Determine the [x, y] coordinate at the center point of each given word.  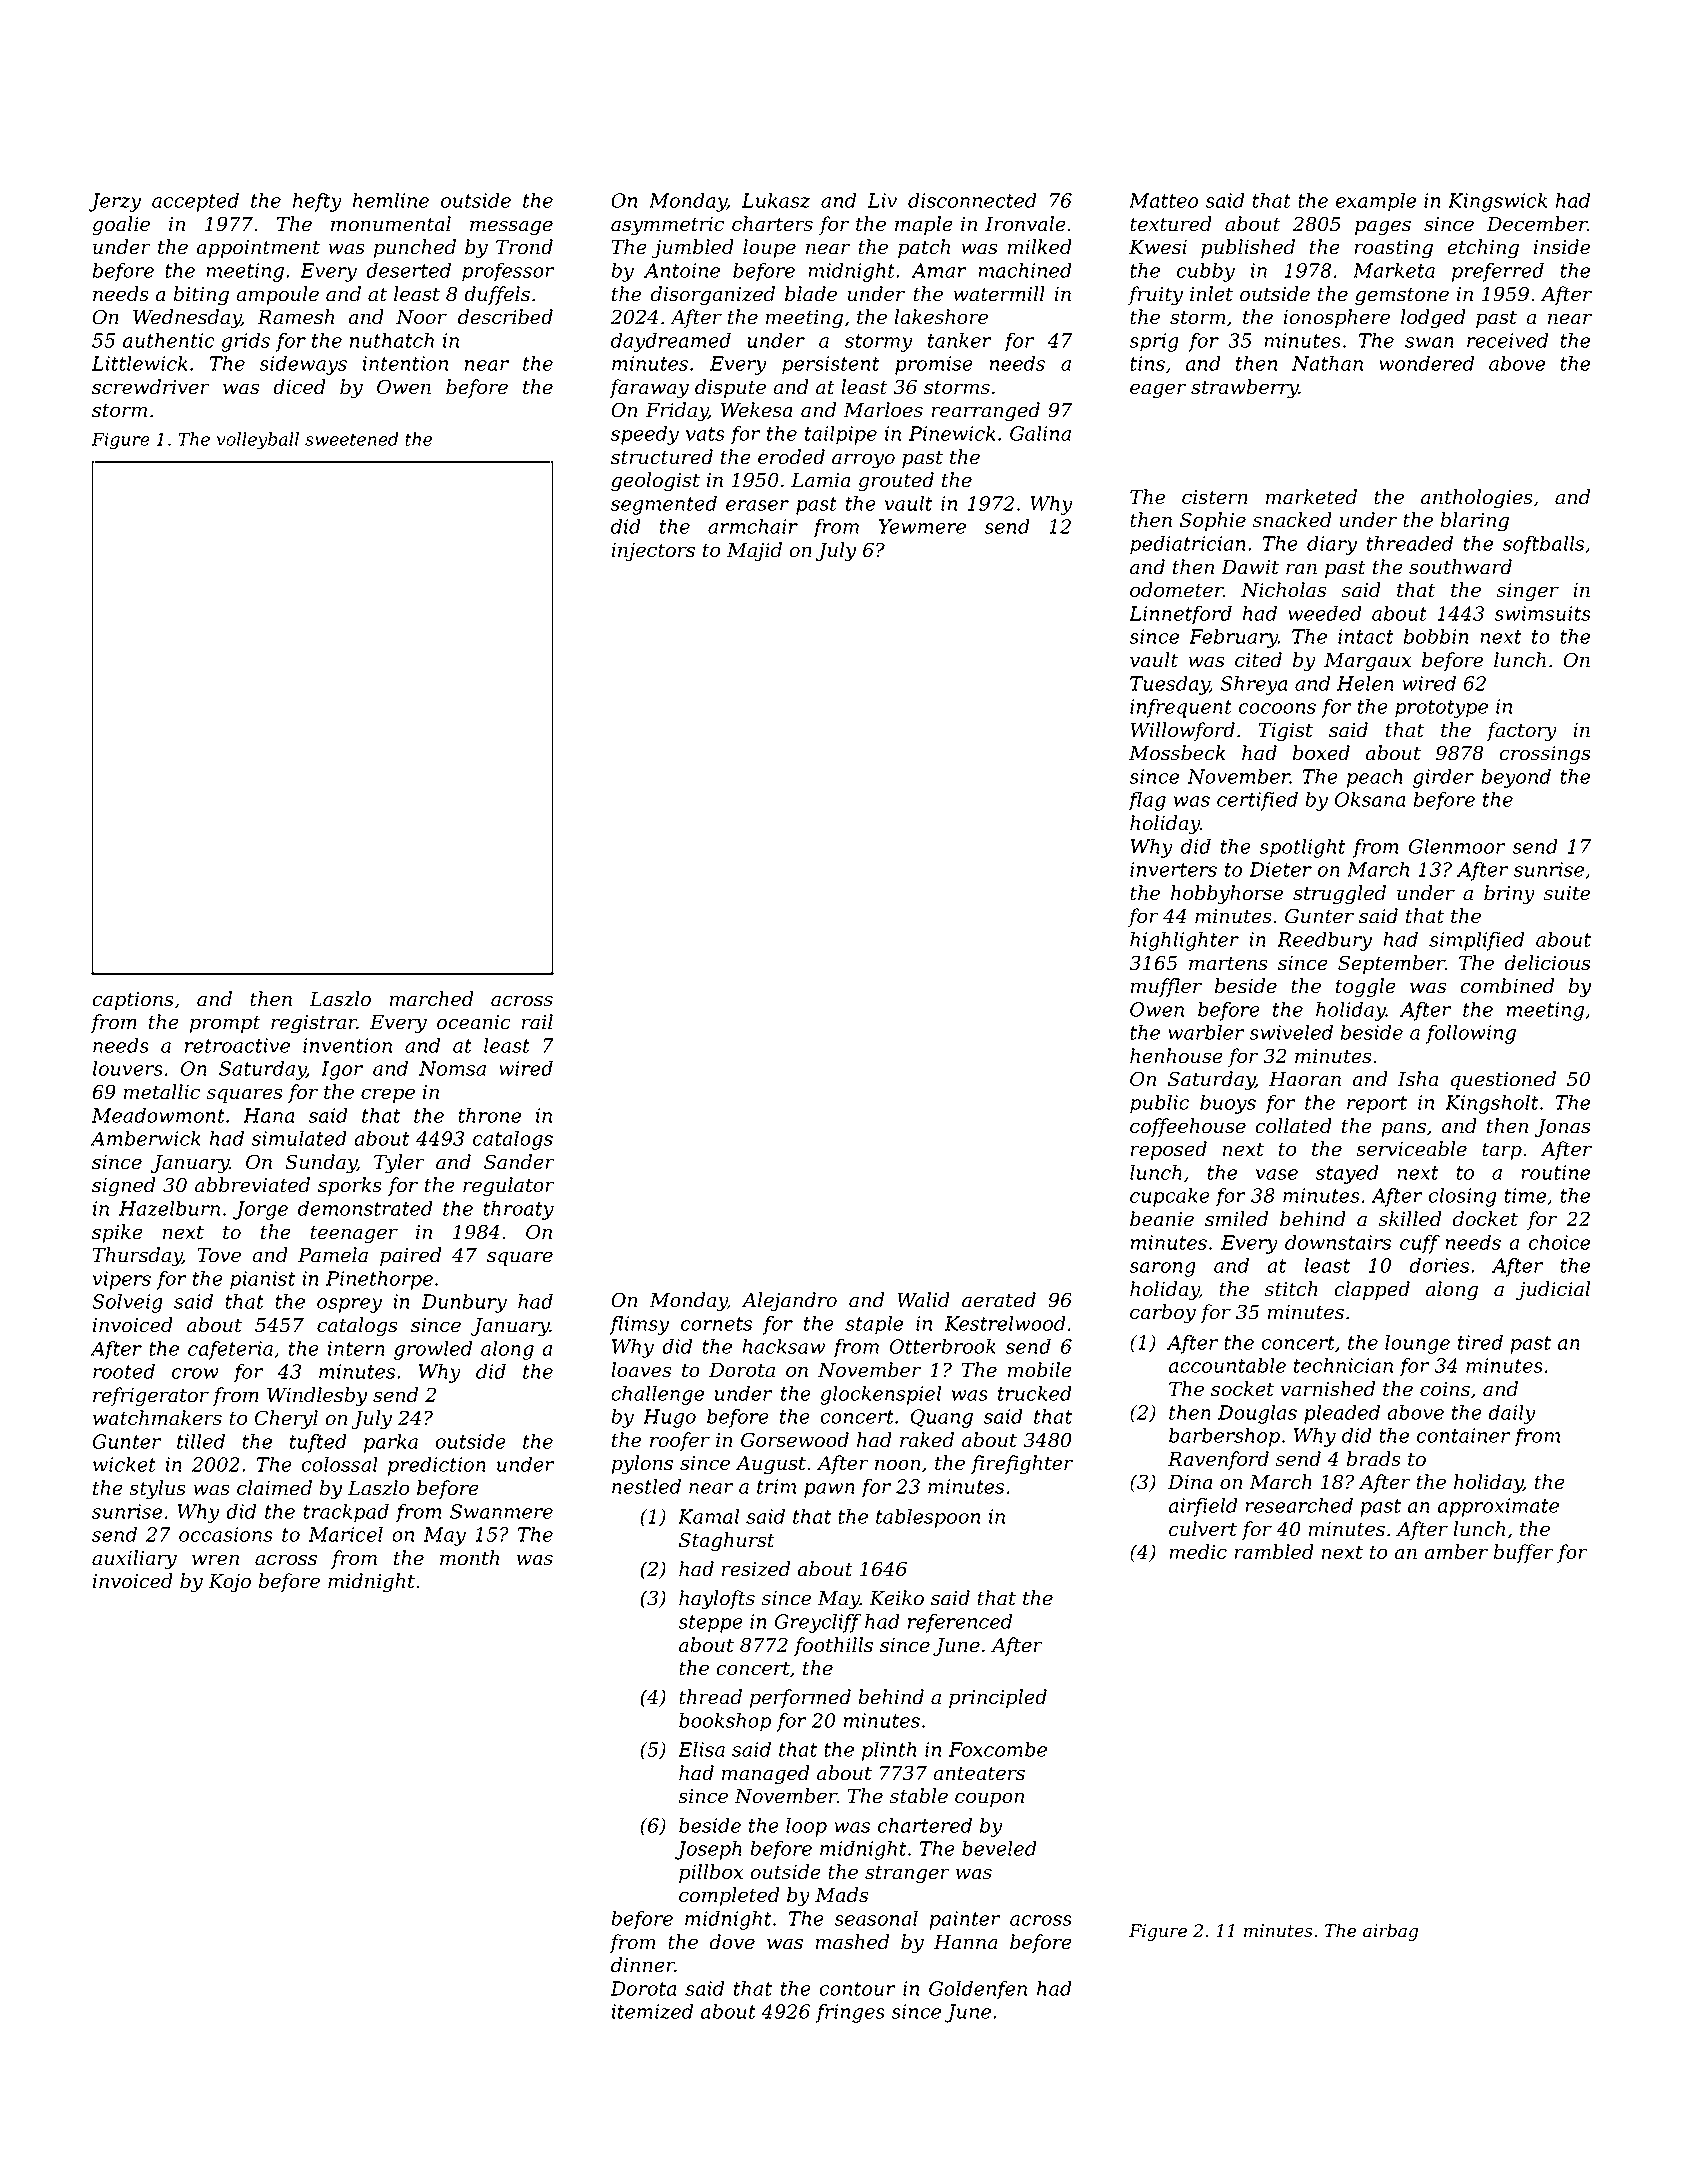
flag [1147, 801]
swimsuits [1542, 613]
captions [133, 1001]
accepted [195, 202]
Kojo [229, 1583]
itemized [652, 2011]
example [1376, 202]
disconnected [972, 200]
